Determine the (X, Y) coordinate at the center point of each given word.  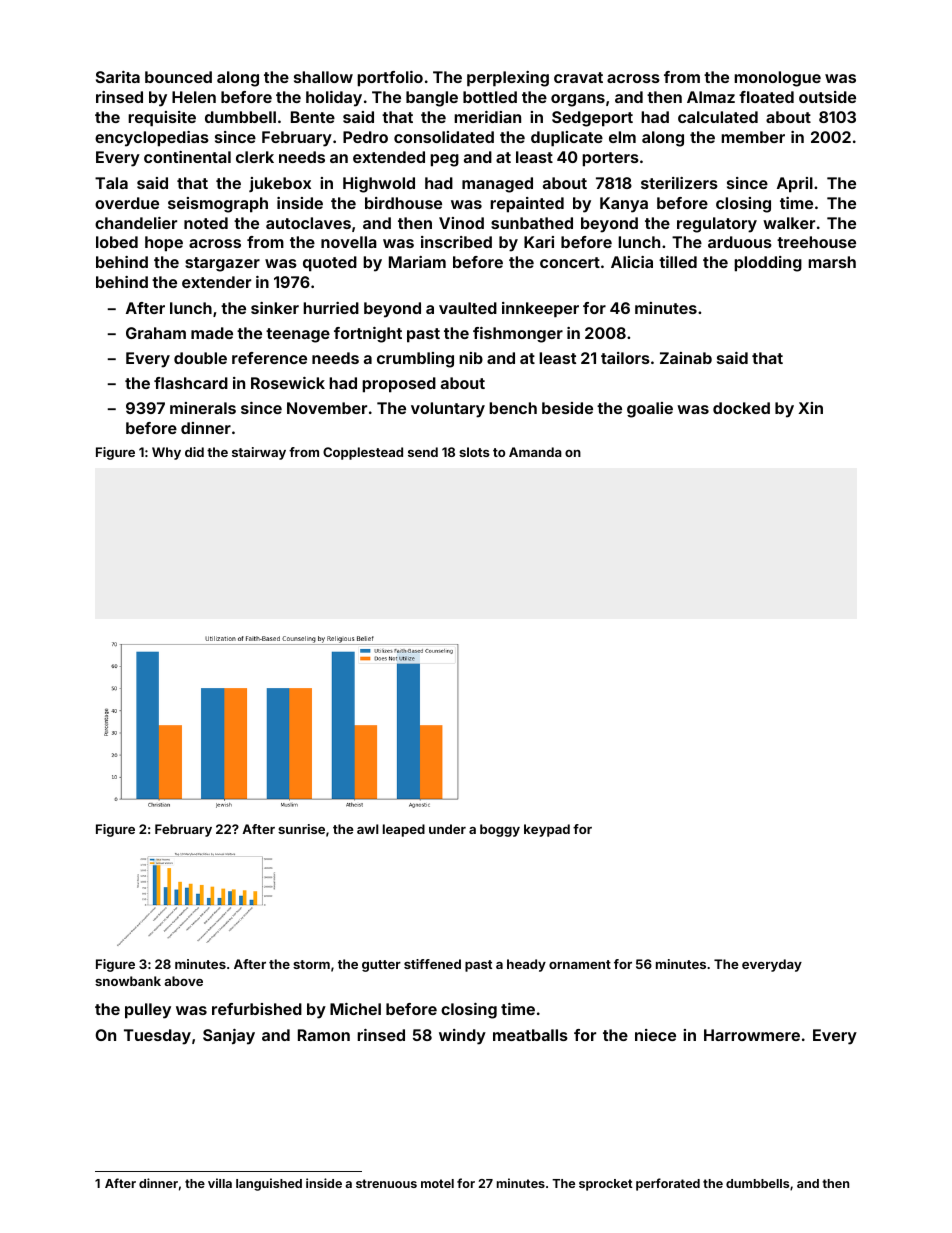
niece (655, 1035)
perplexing (508, 79)
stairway (259, 453)
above (184, 981)
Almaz (711, 97)
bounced (178, 77)
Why (166, 453)
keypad (547, 830)
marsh (832, 262)
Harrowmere (752, 1035)
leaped (404, 830)
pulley (148, 1011)
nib (471, 358)
